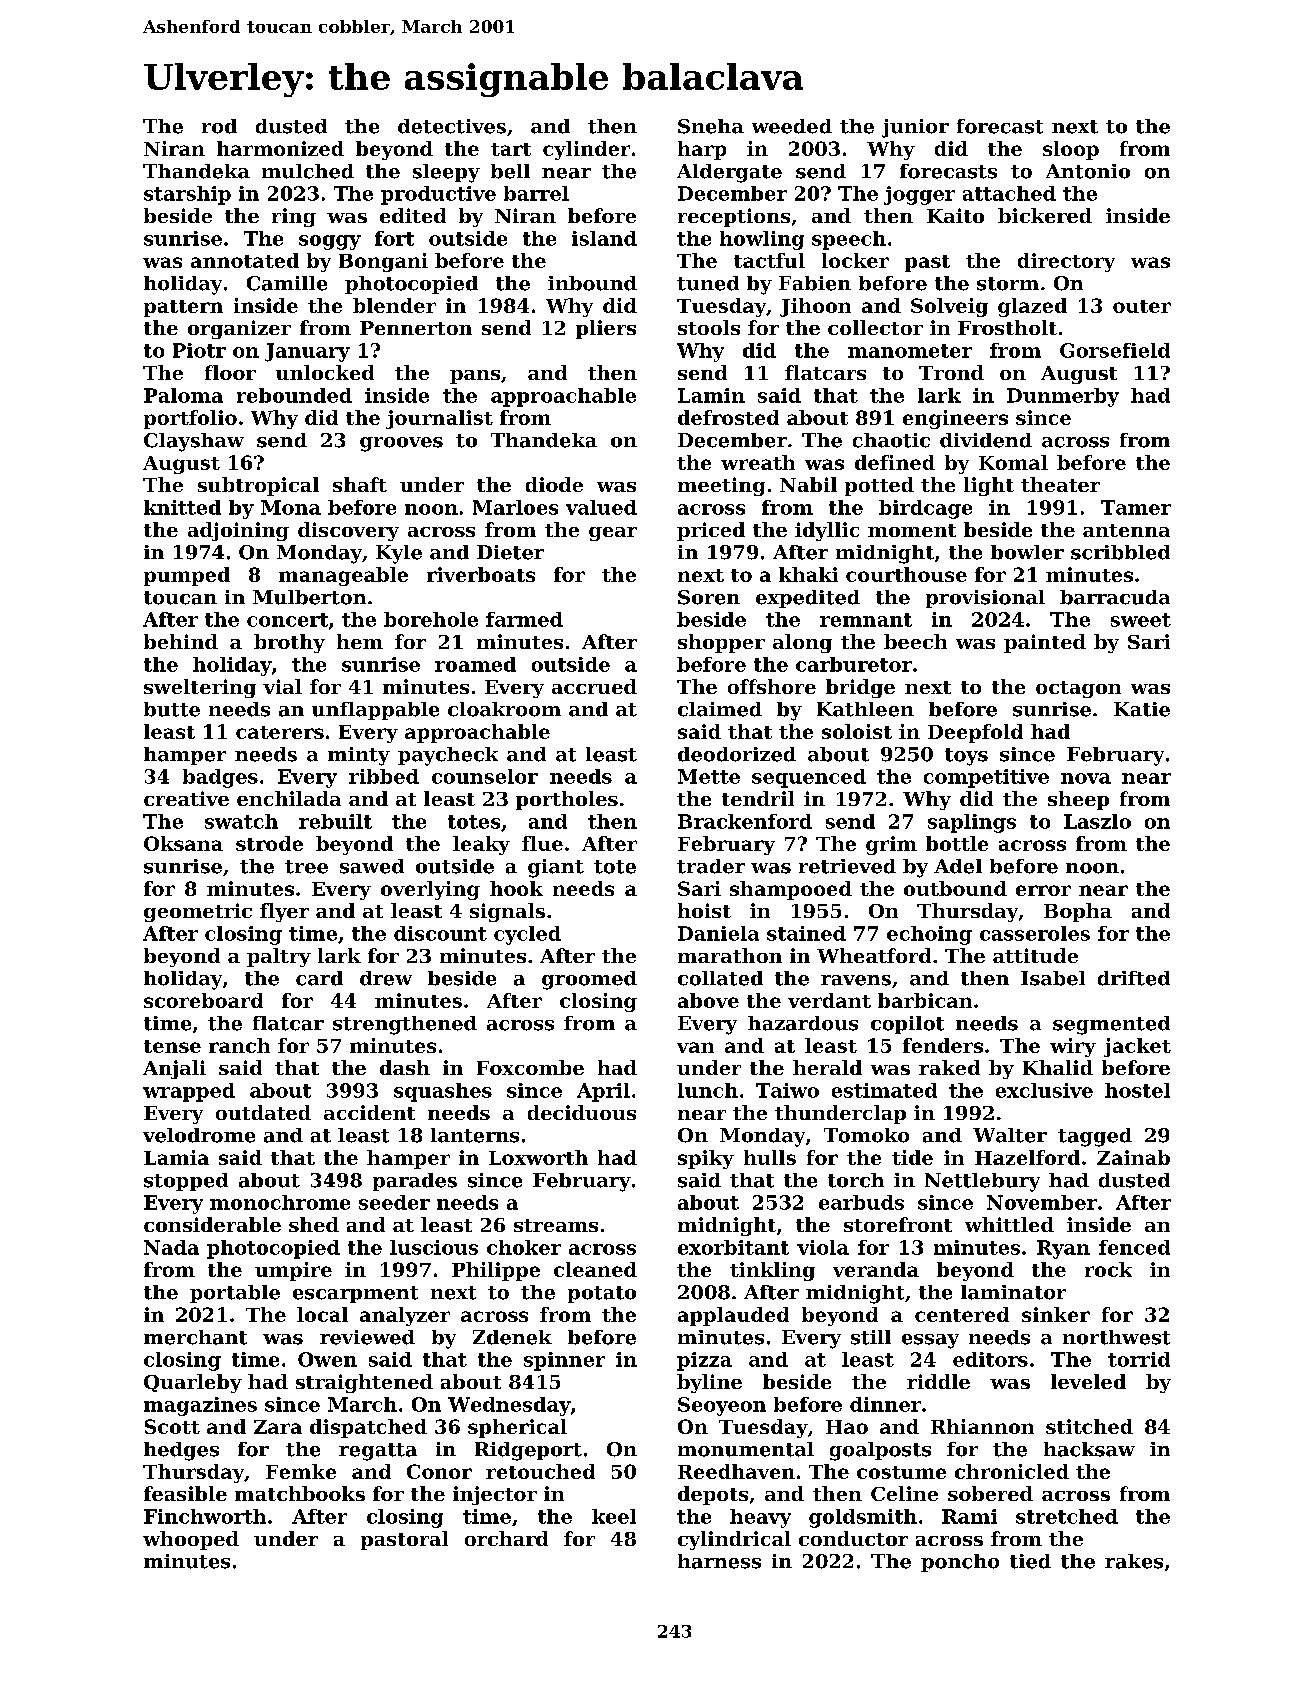 The image size is (1314, 1701). Describe the element at coordinates (1095, 1137) in the screenshot. I see `tagged` at that location.
